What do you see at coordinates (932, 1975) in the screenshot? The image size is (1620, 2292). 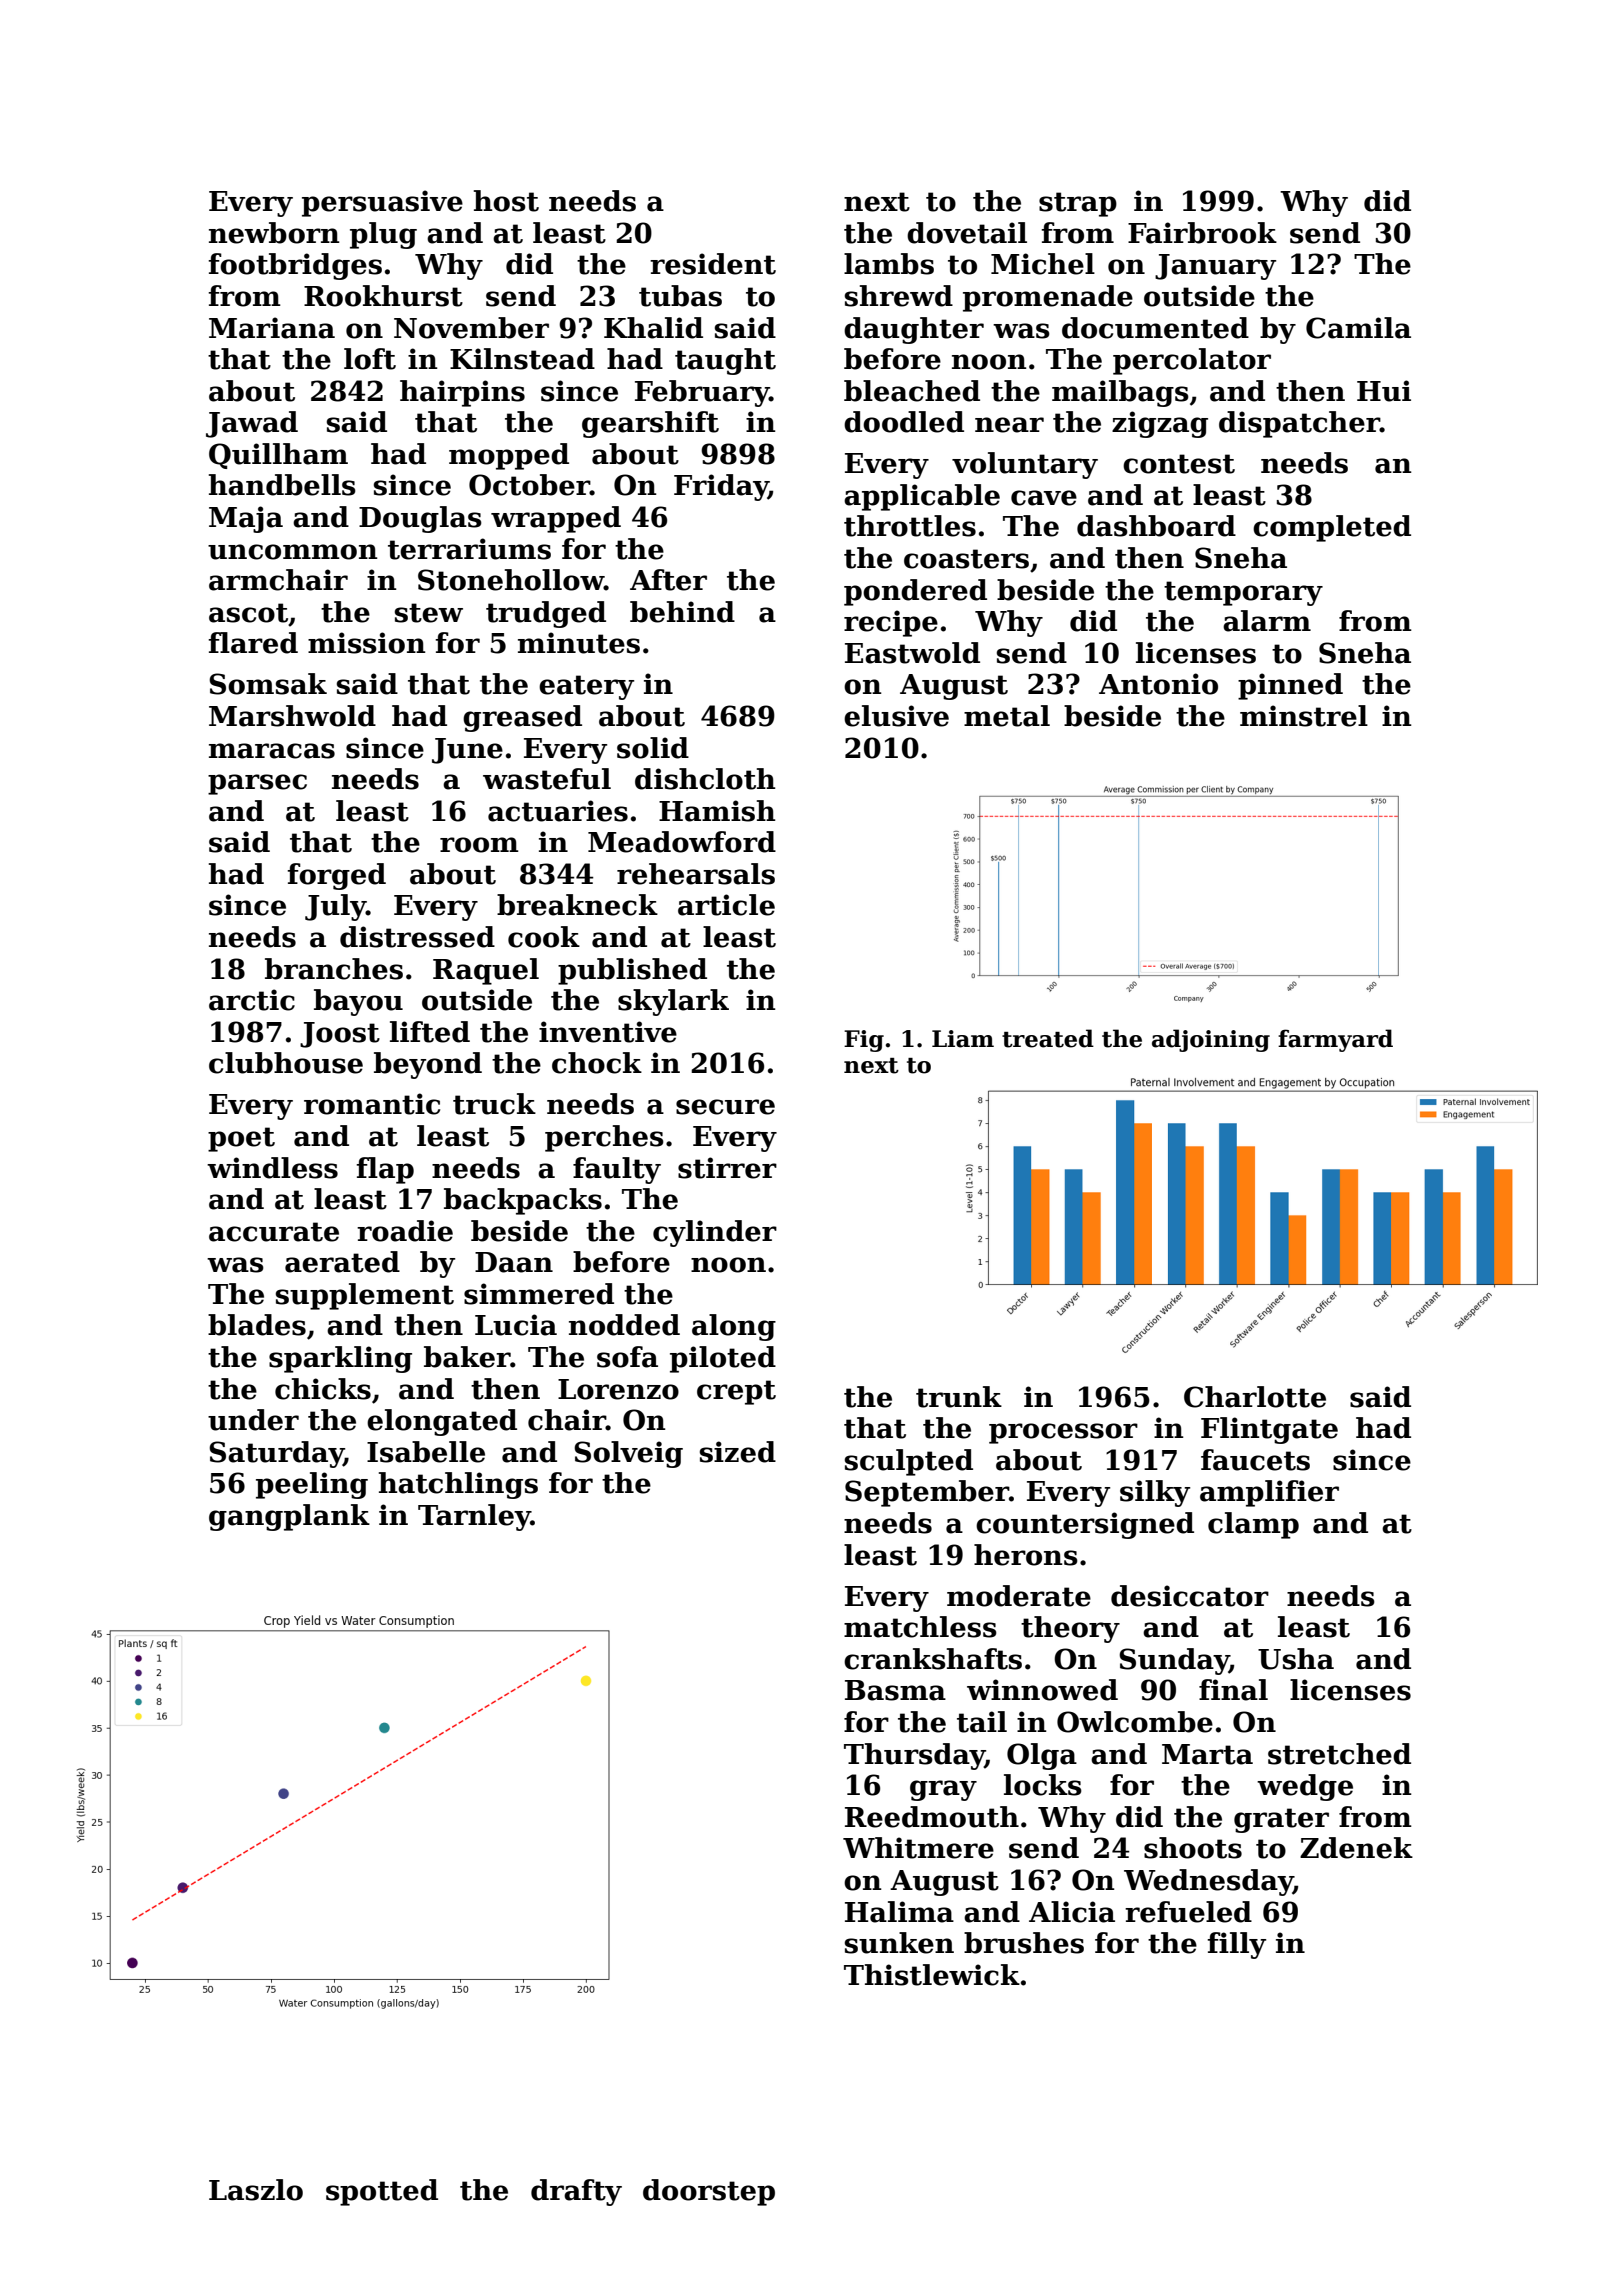 I see `Thistlewick` at bounding box center [932, 1975].
